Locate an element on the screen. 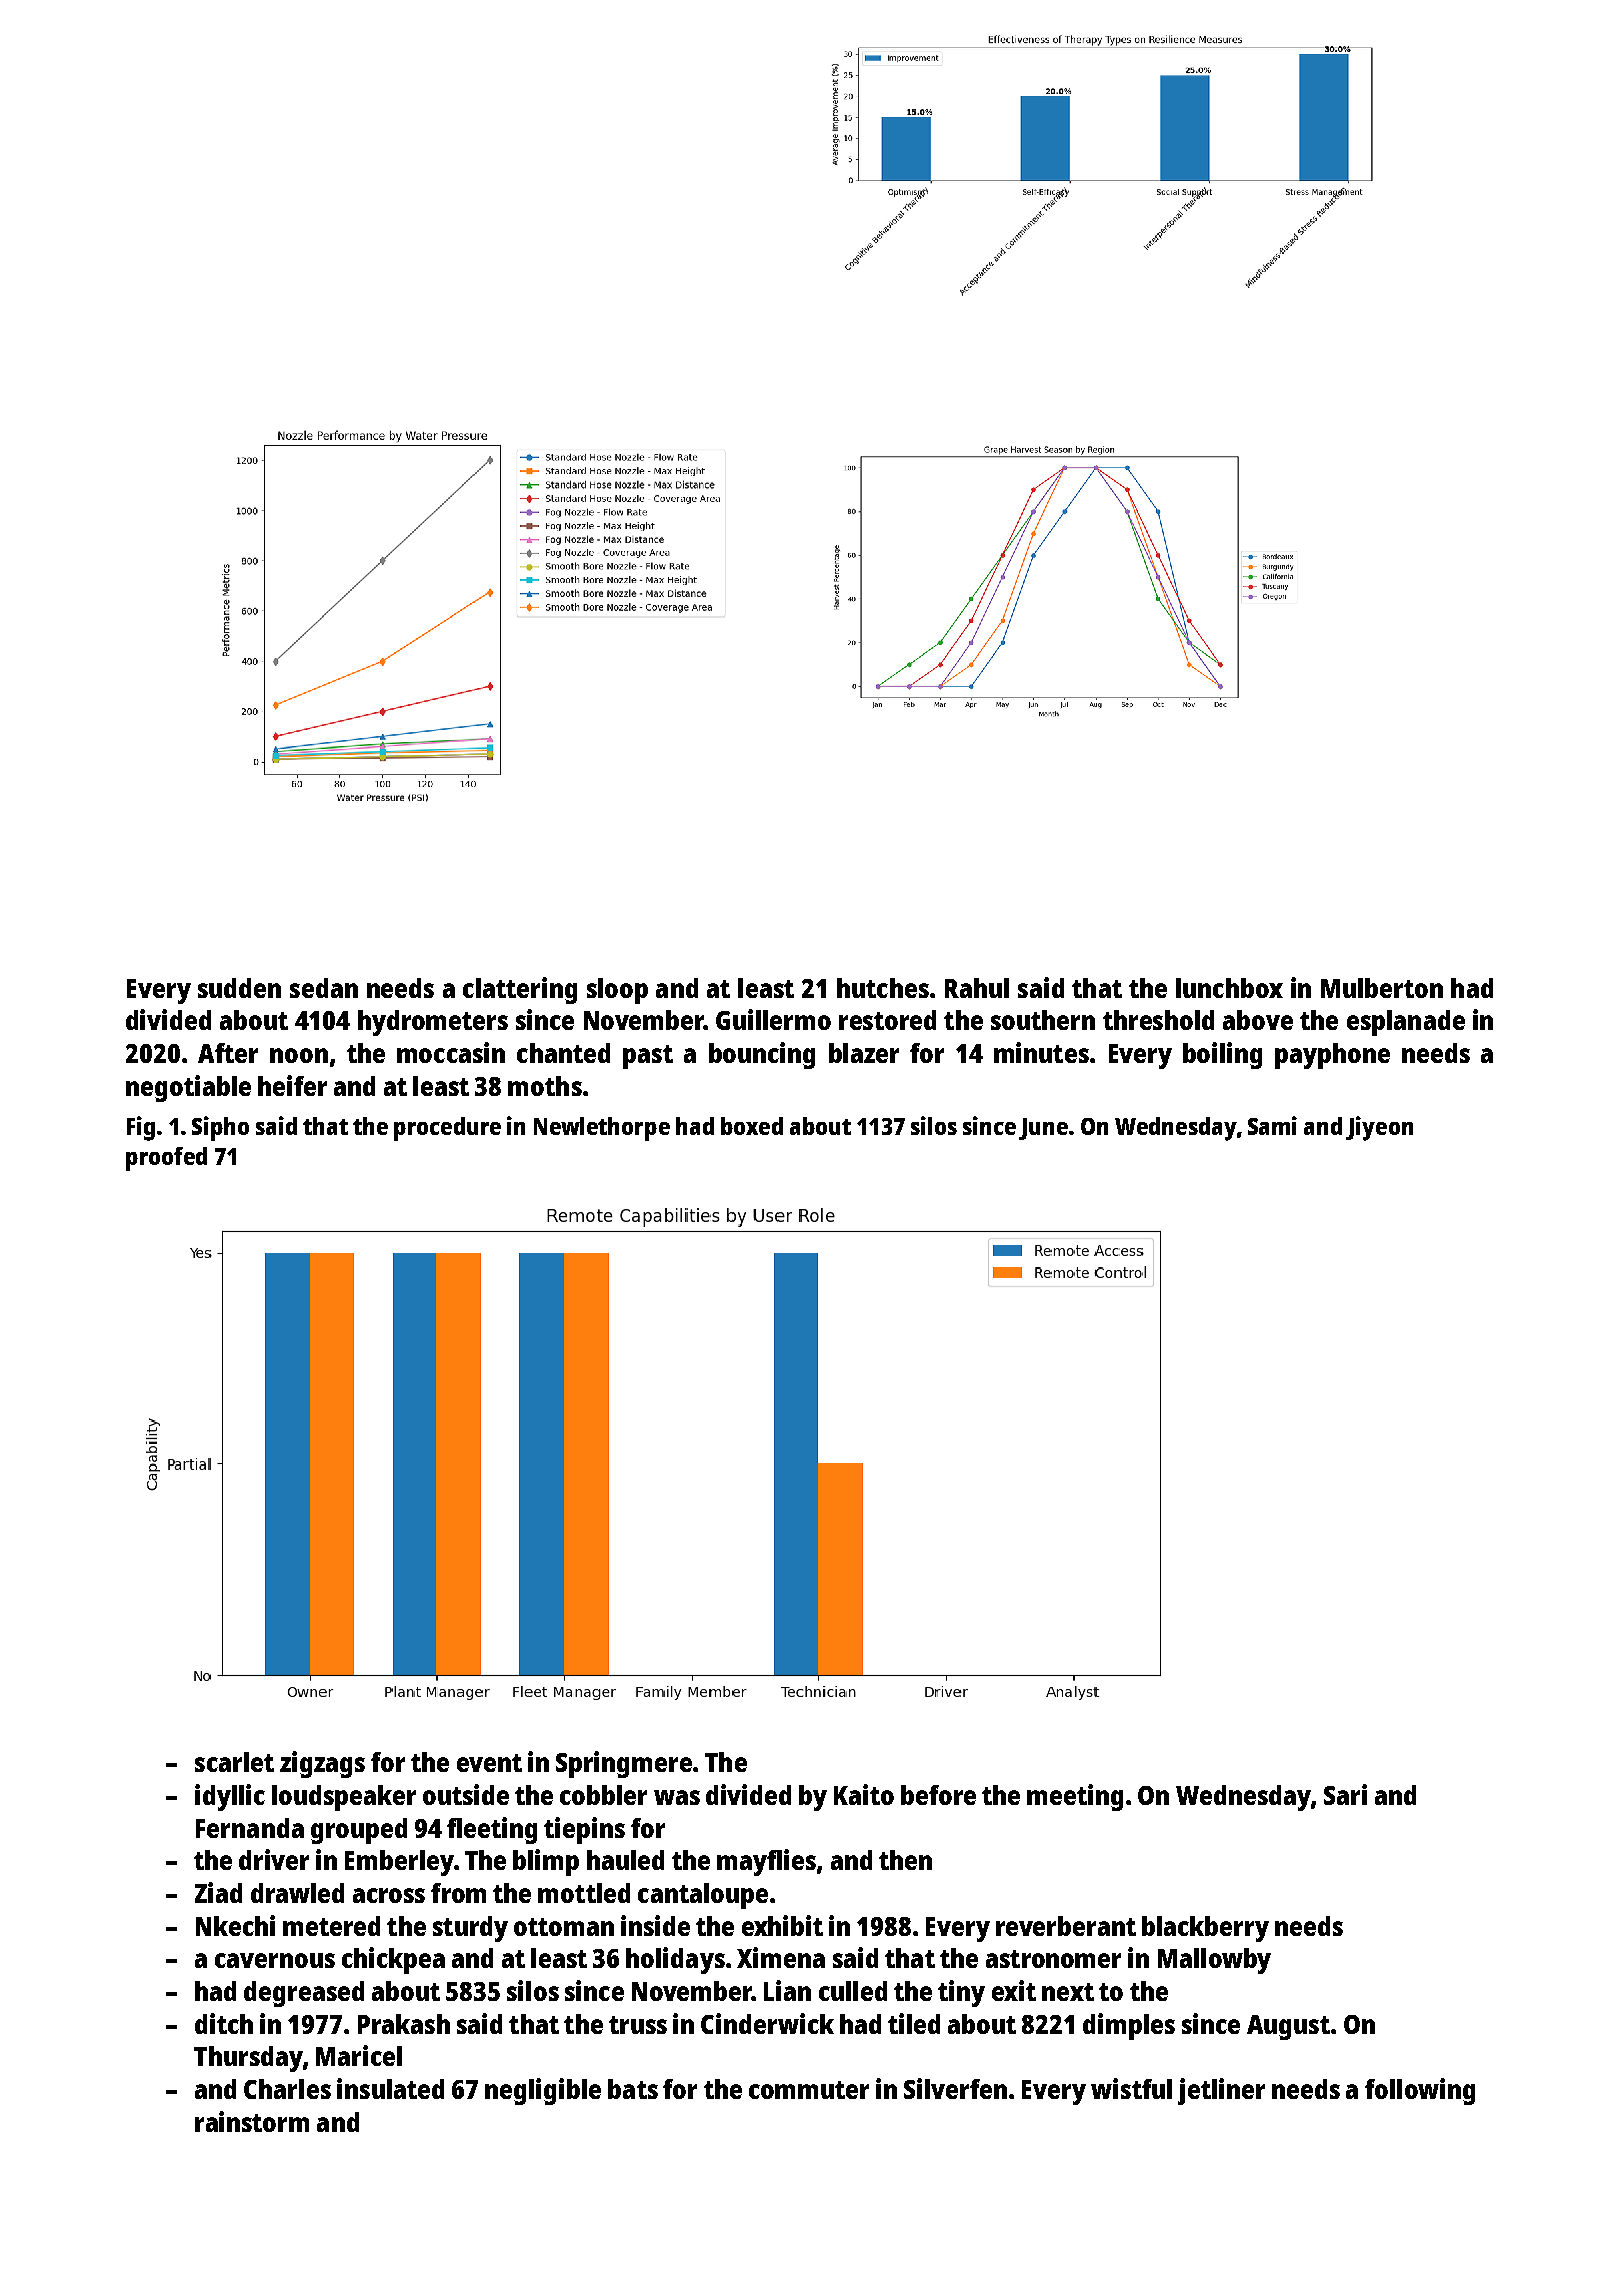 This screenshot has height=2292, width=1620. boxed is located at coordinates (752, 1126).
